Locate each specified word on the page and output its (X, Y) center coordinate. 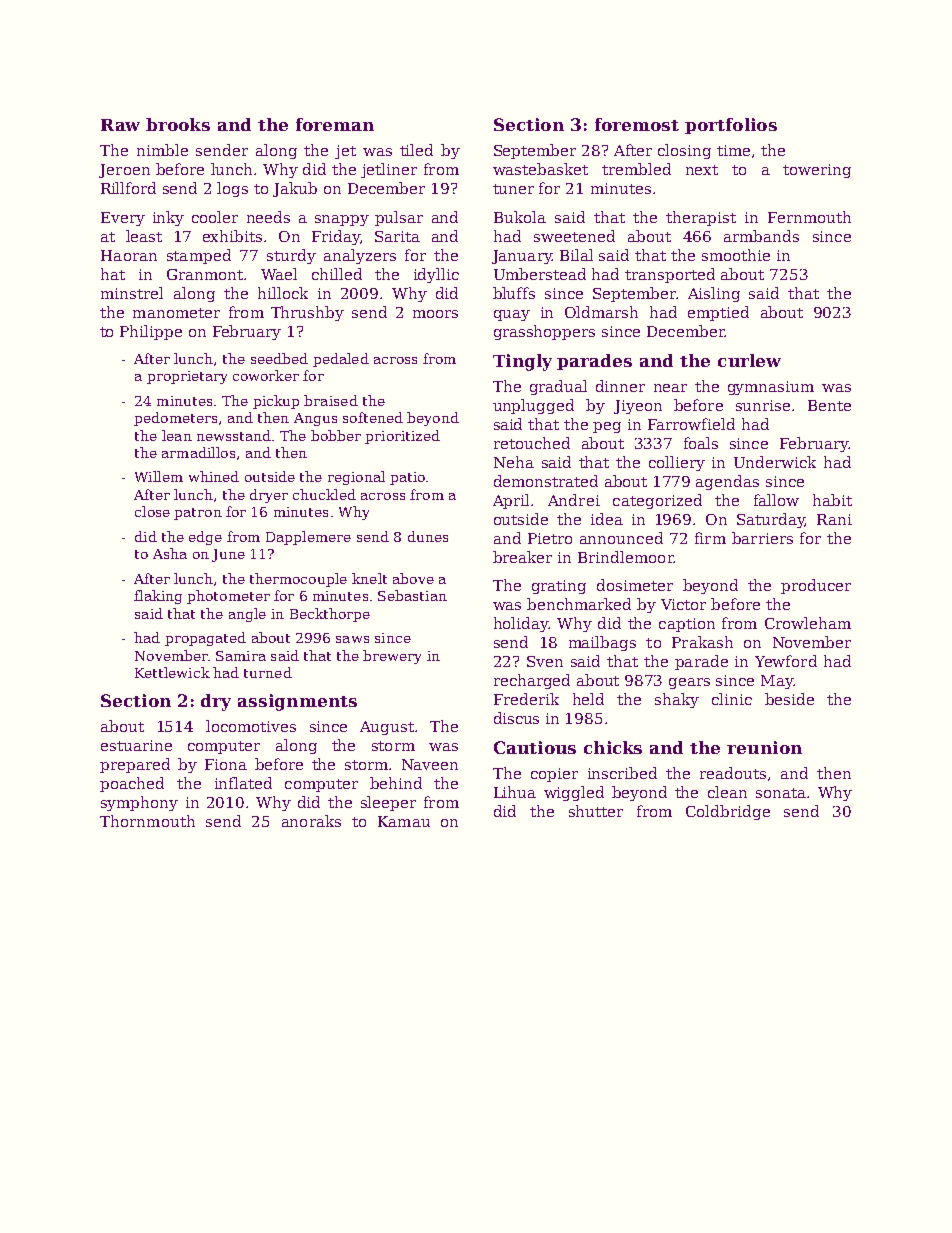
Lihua (515, 792)
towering (817, 171)
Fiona (226, 764)
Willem (159, 476)
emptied (718, 313)
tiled (416, 150)
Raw (120, 125)
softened (373, 417)
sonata (781, 793)
